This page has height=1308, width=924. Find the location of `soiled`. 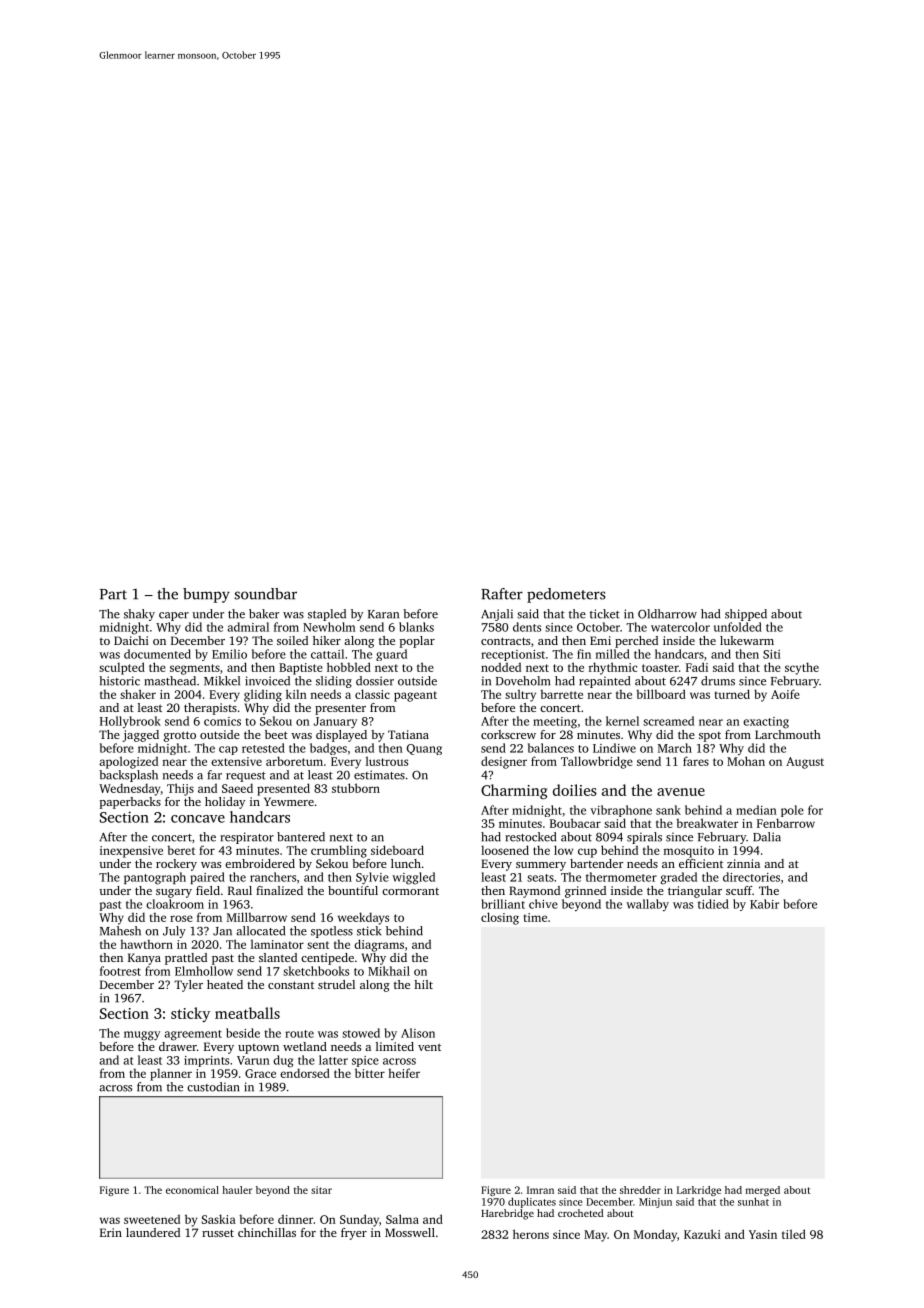

soiled is located at coordinates (292, 640).
